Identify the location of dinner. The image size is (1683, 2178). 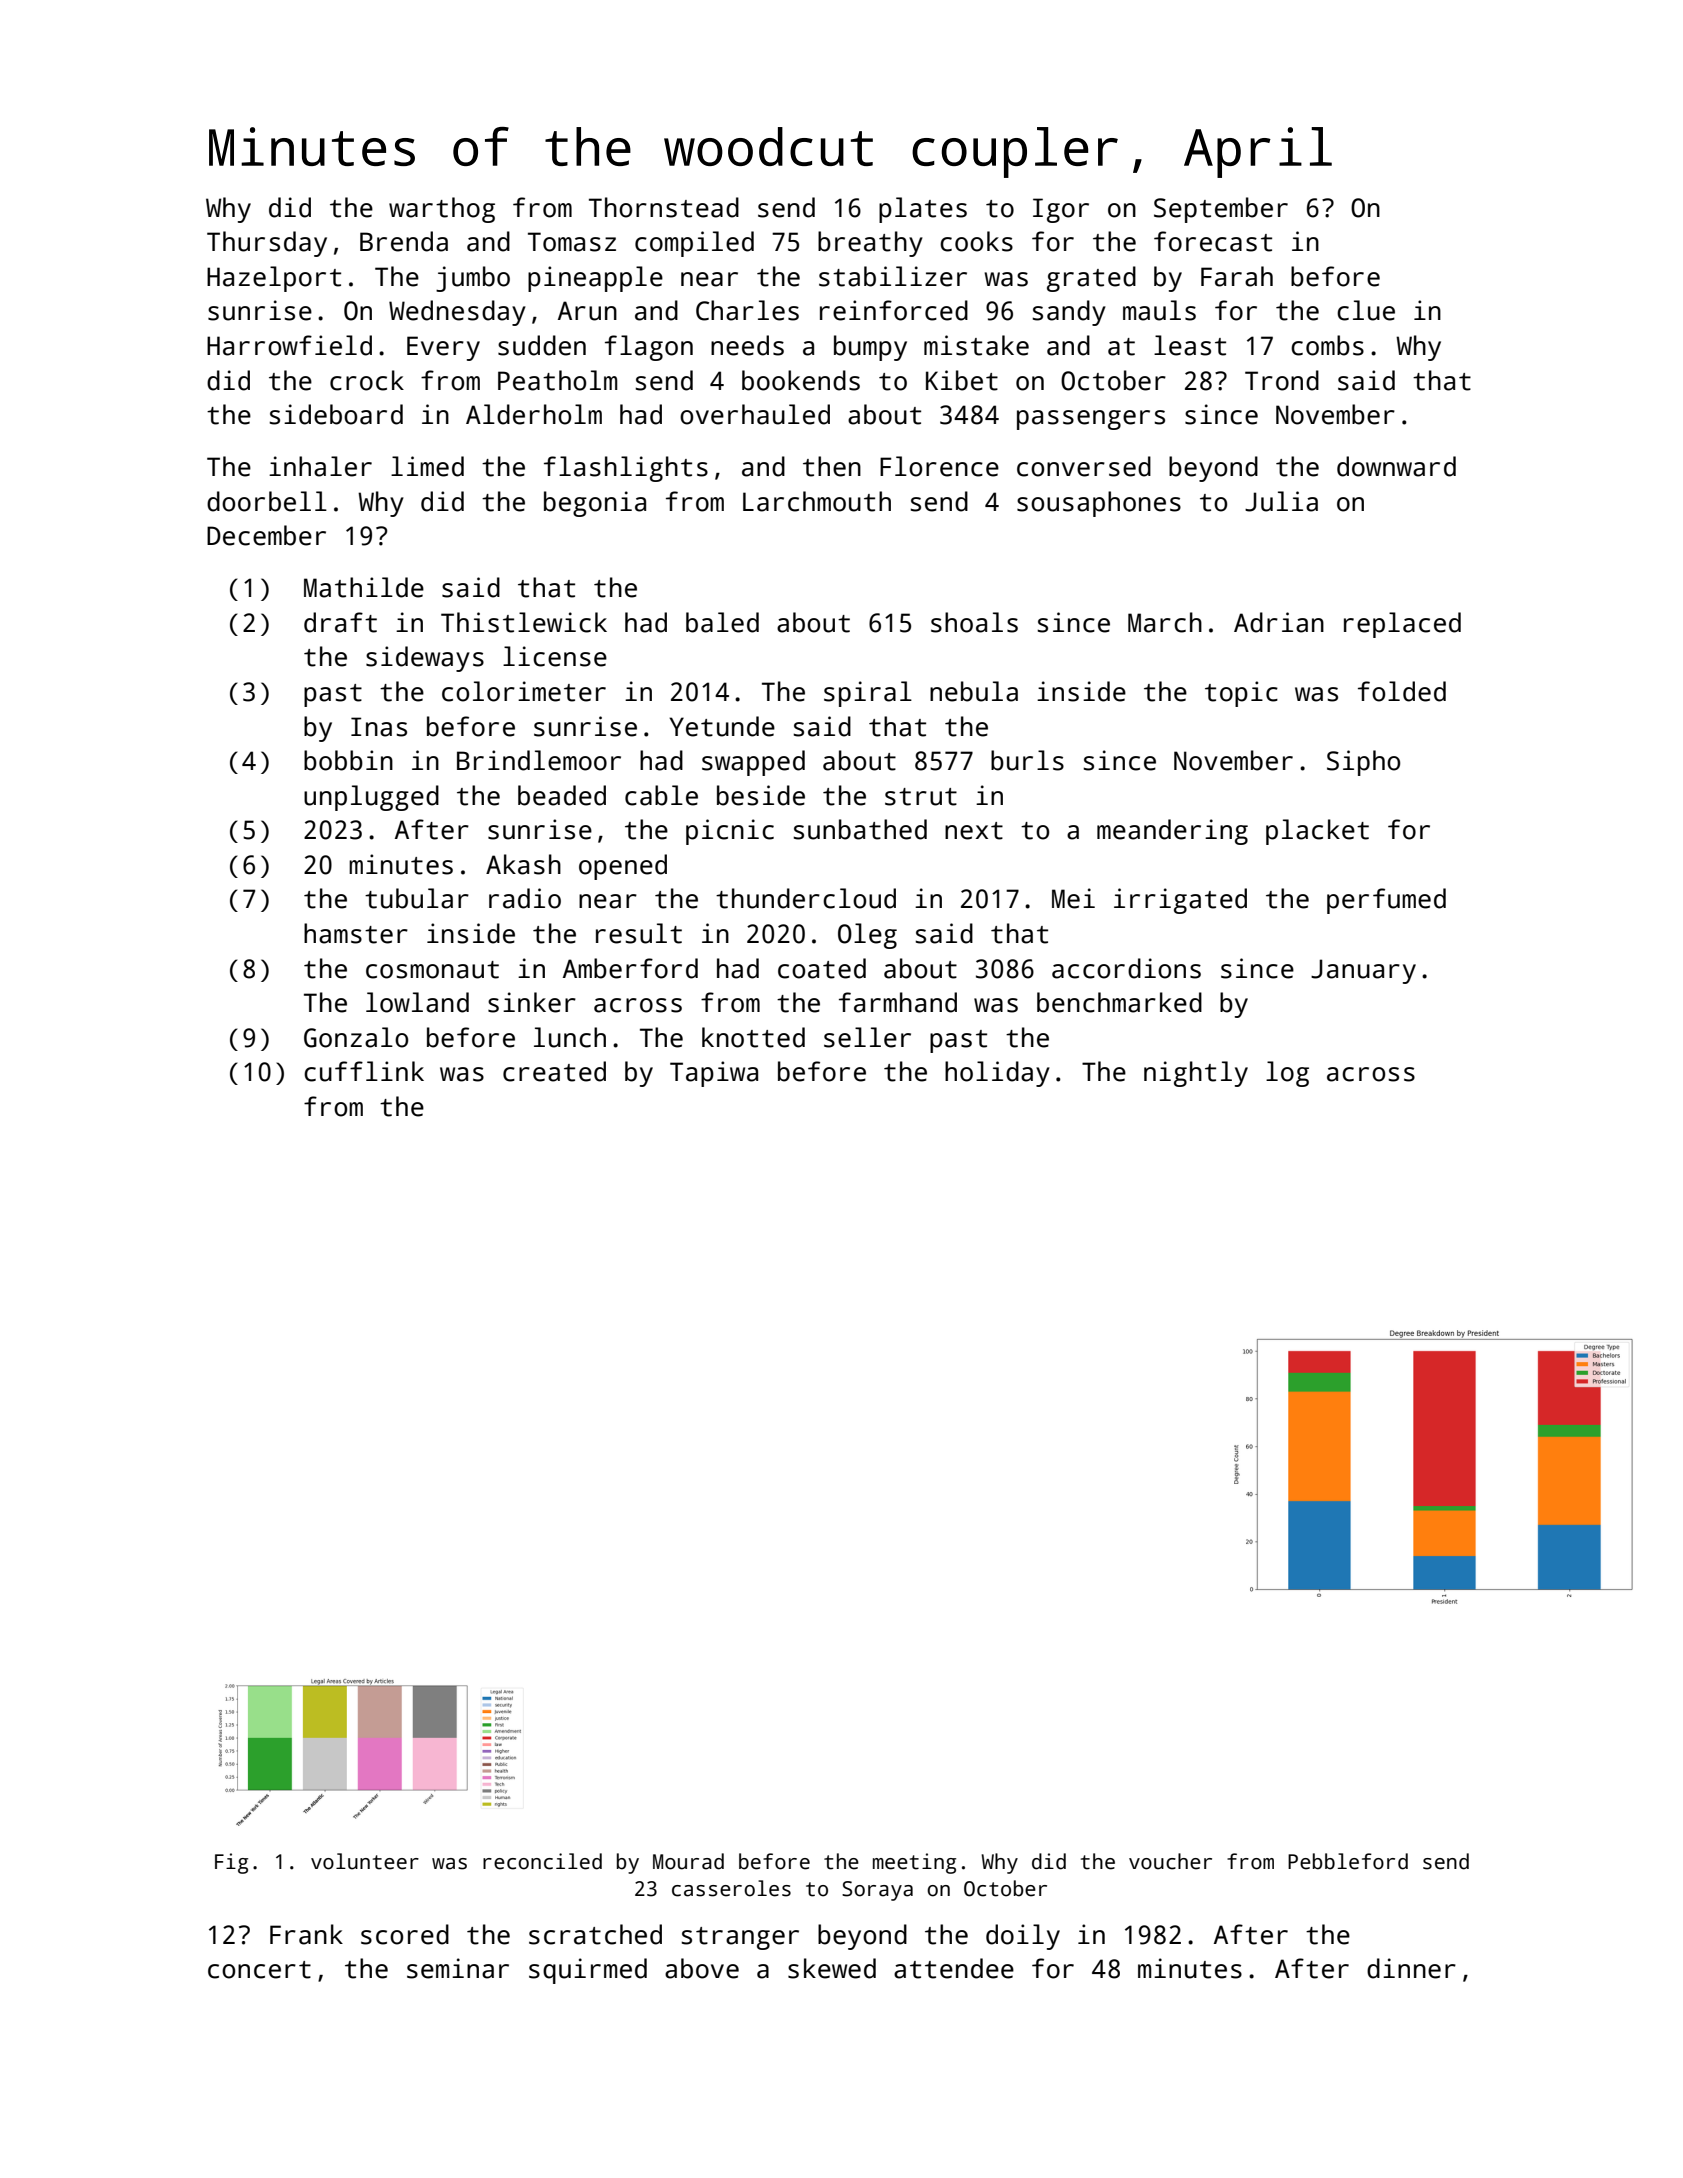
(1411, 1968).
